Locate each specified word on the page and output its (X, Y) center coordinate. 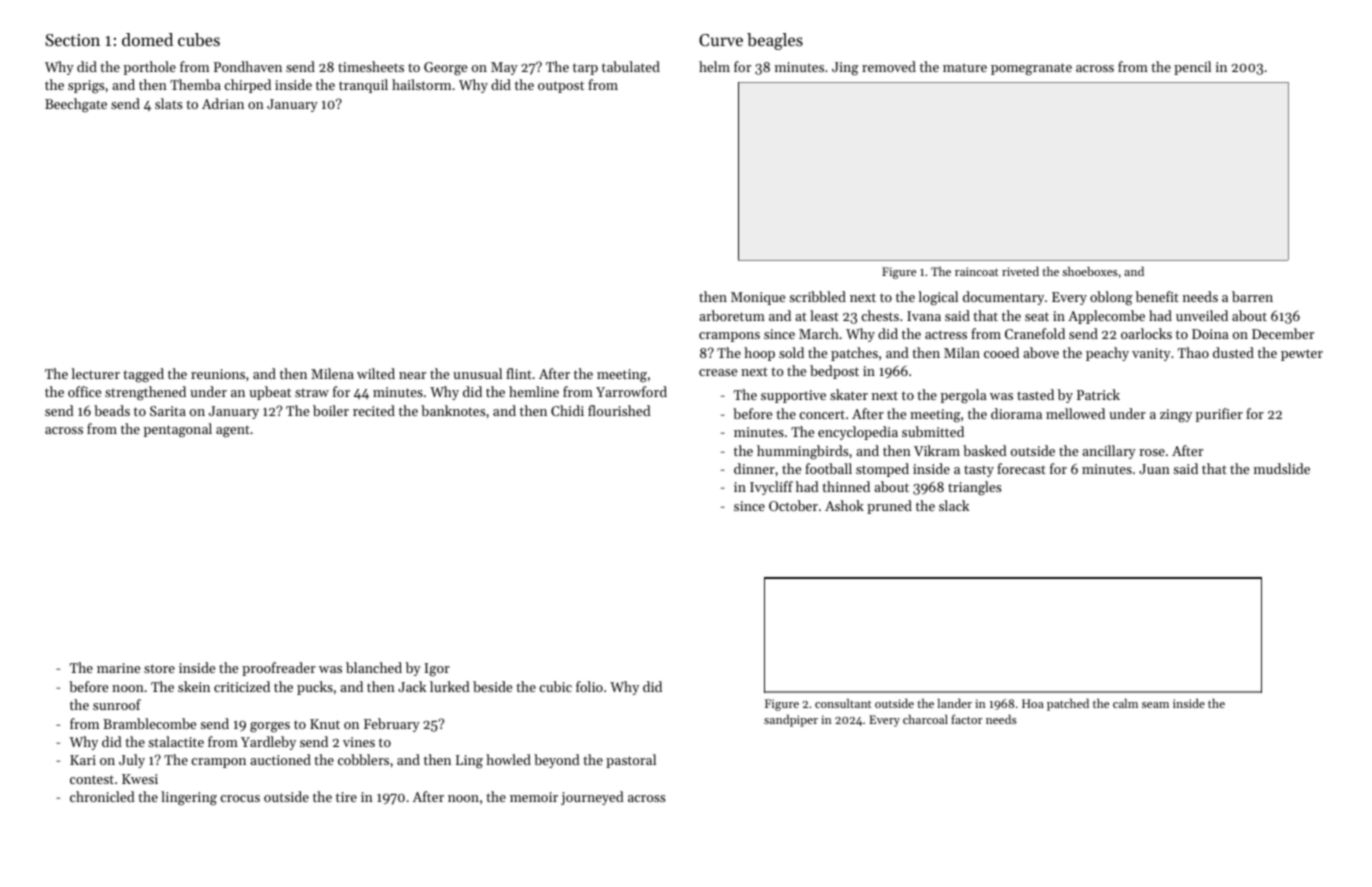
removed (889, 66)
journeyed (592, 798)
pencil (1192, 68)
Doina (1210, 334)
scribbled (817, 296)
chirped (247, 86)
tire (346, 797)
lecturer (95, 373)
